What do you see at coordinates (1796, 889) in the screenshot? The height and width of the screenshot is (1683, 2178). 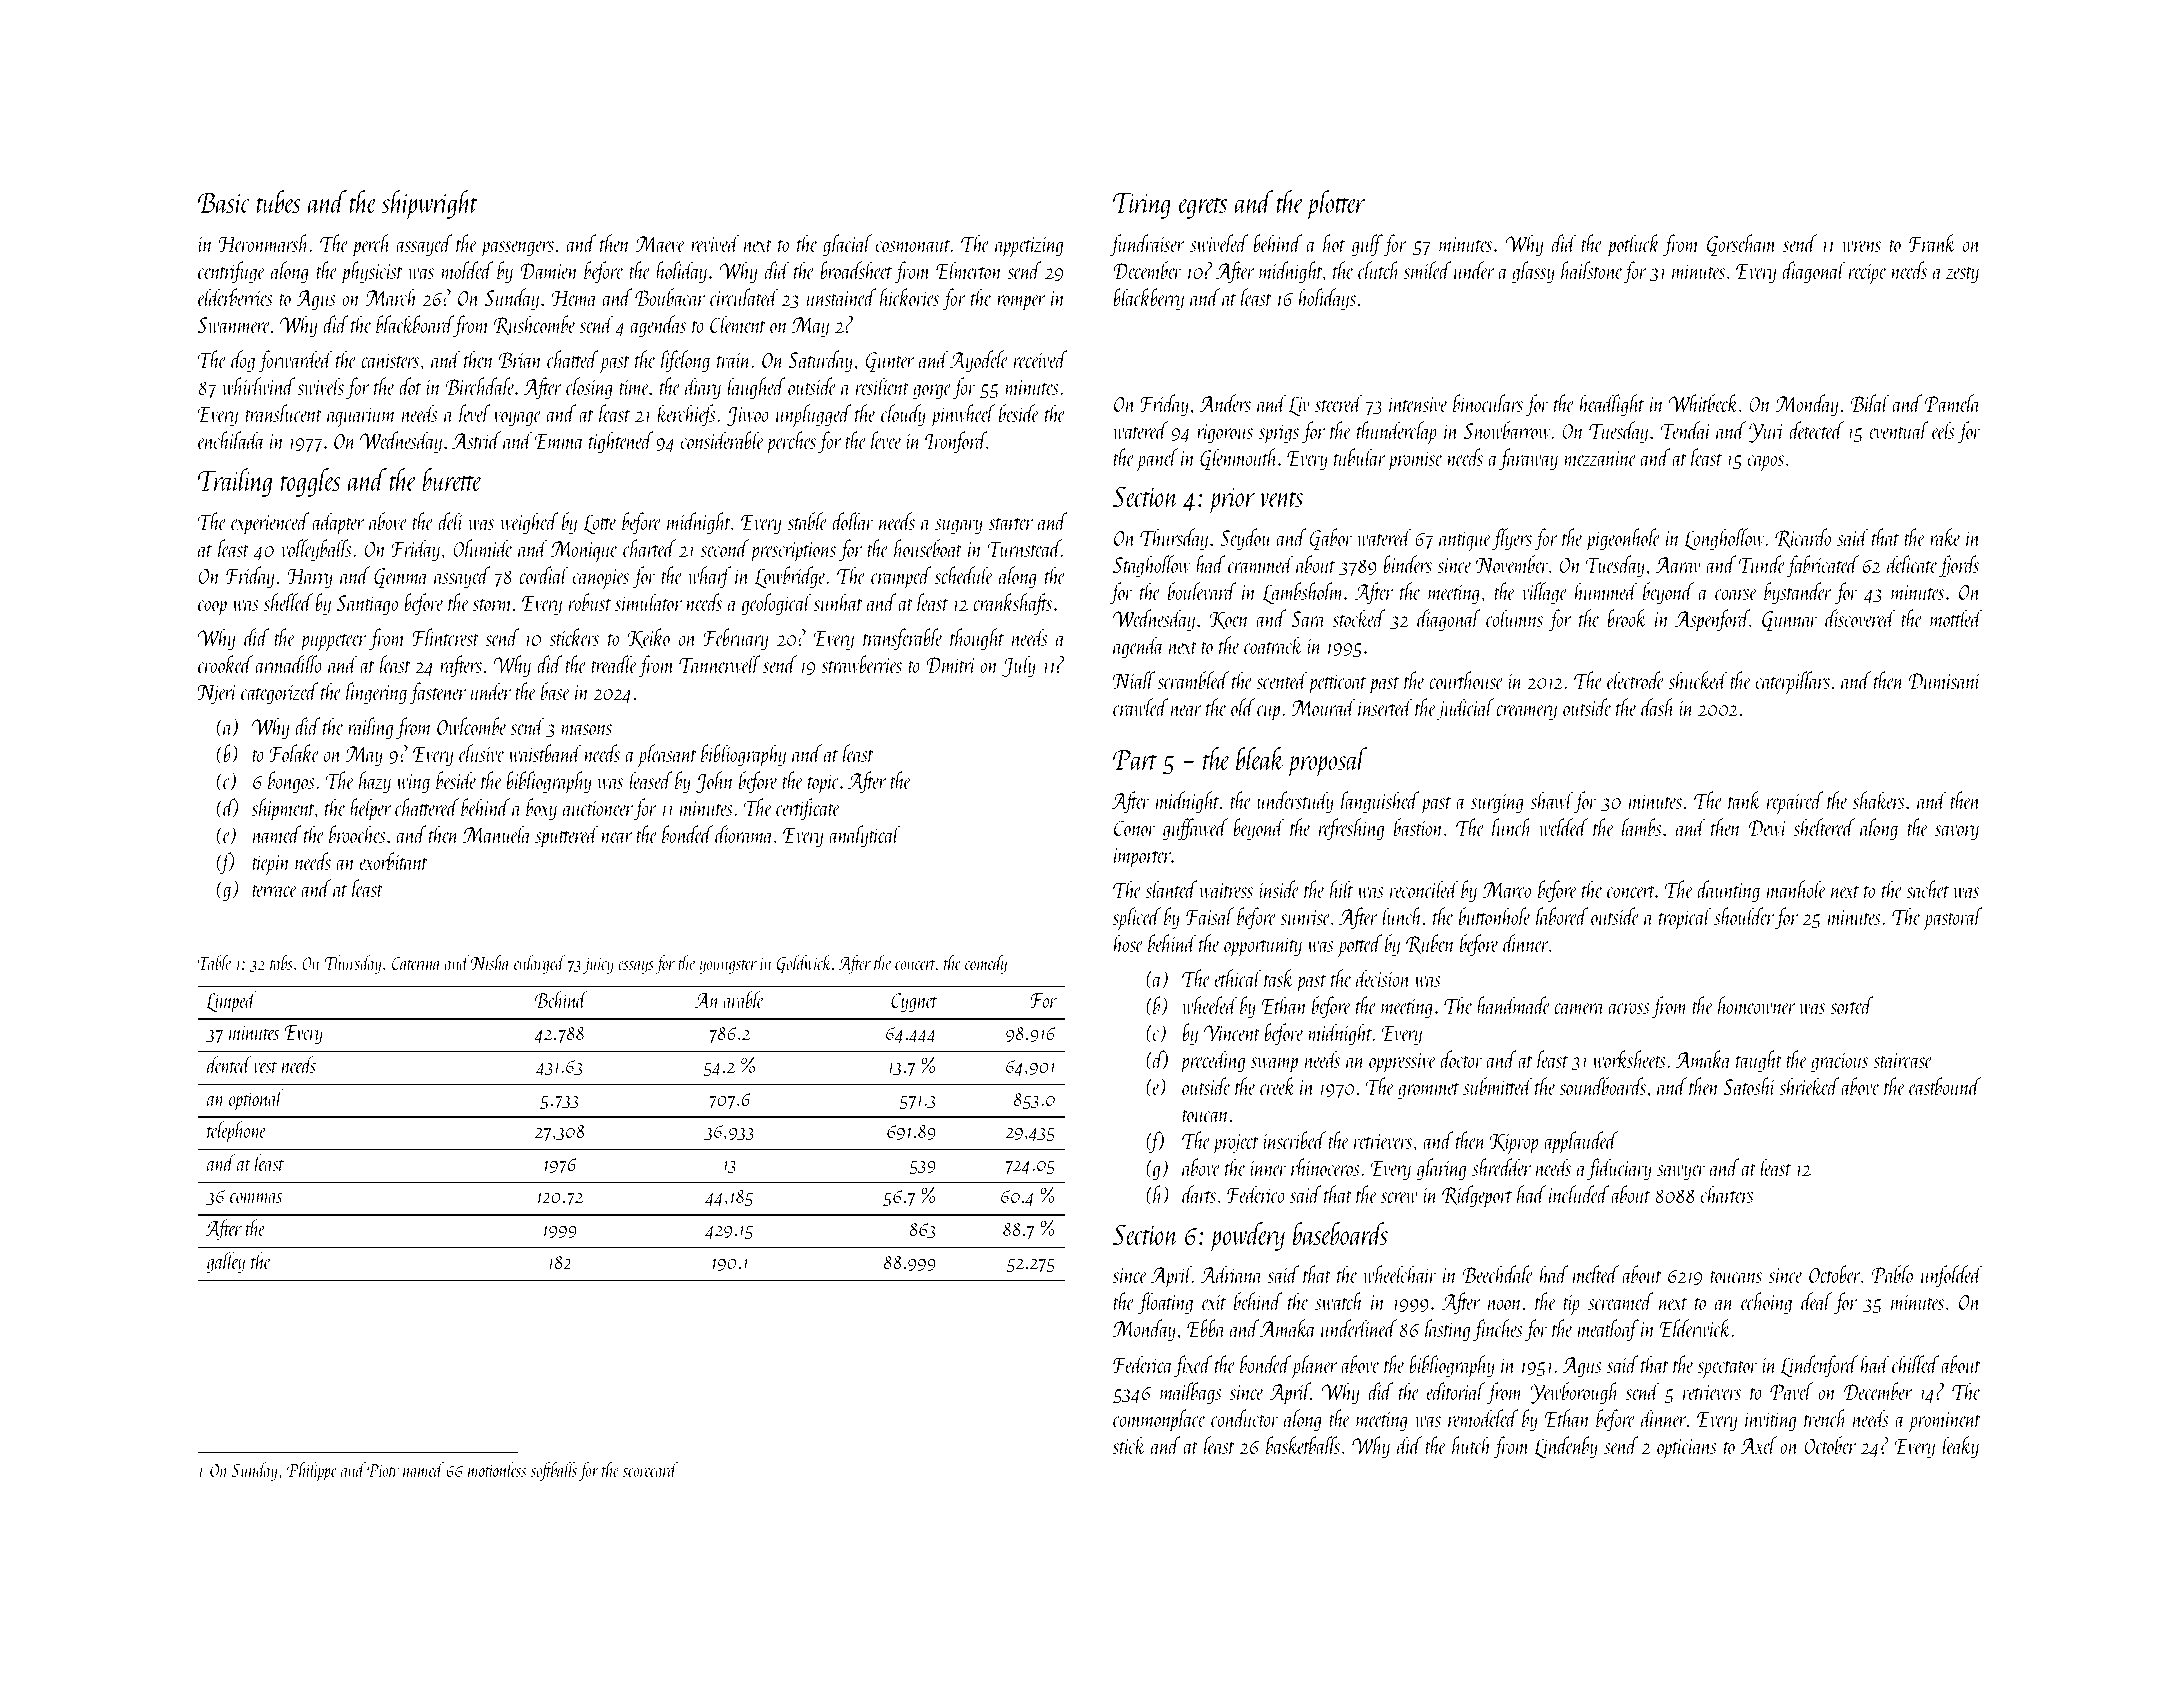 I see `manhole` at bounding box center [1796, 889].
